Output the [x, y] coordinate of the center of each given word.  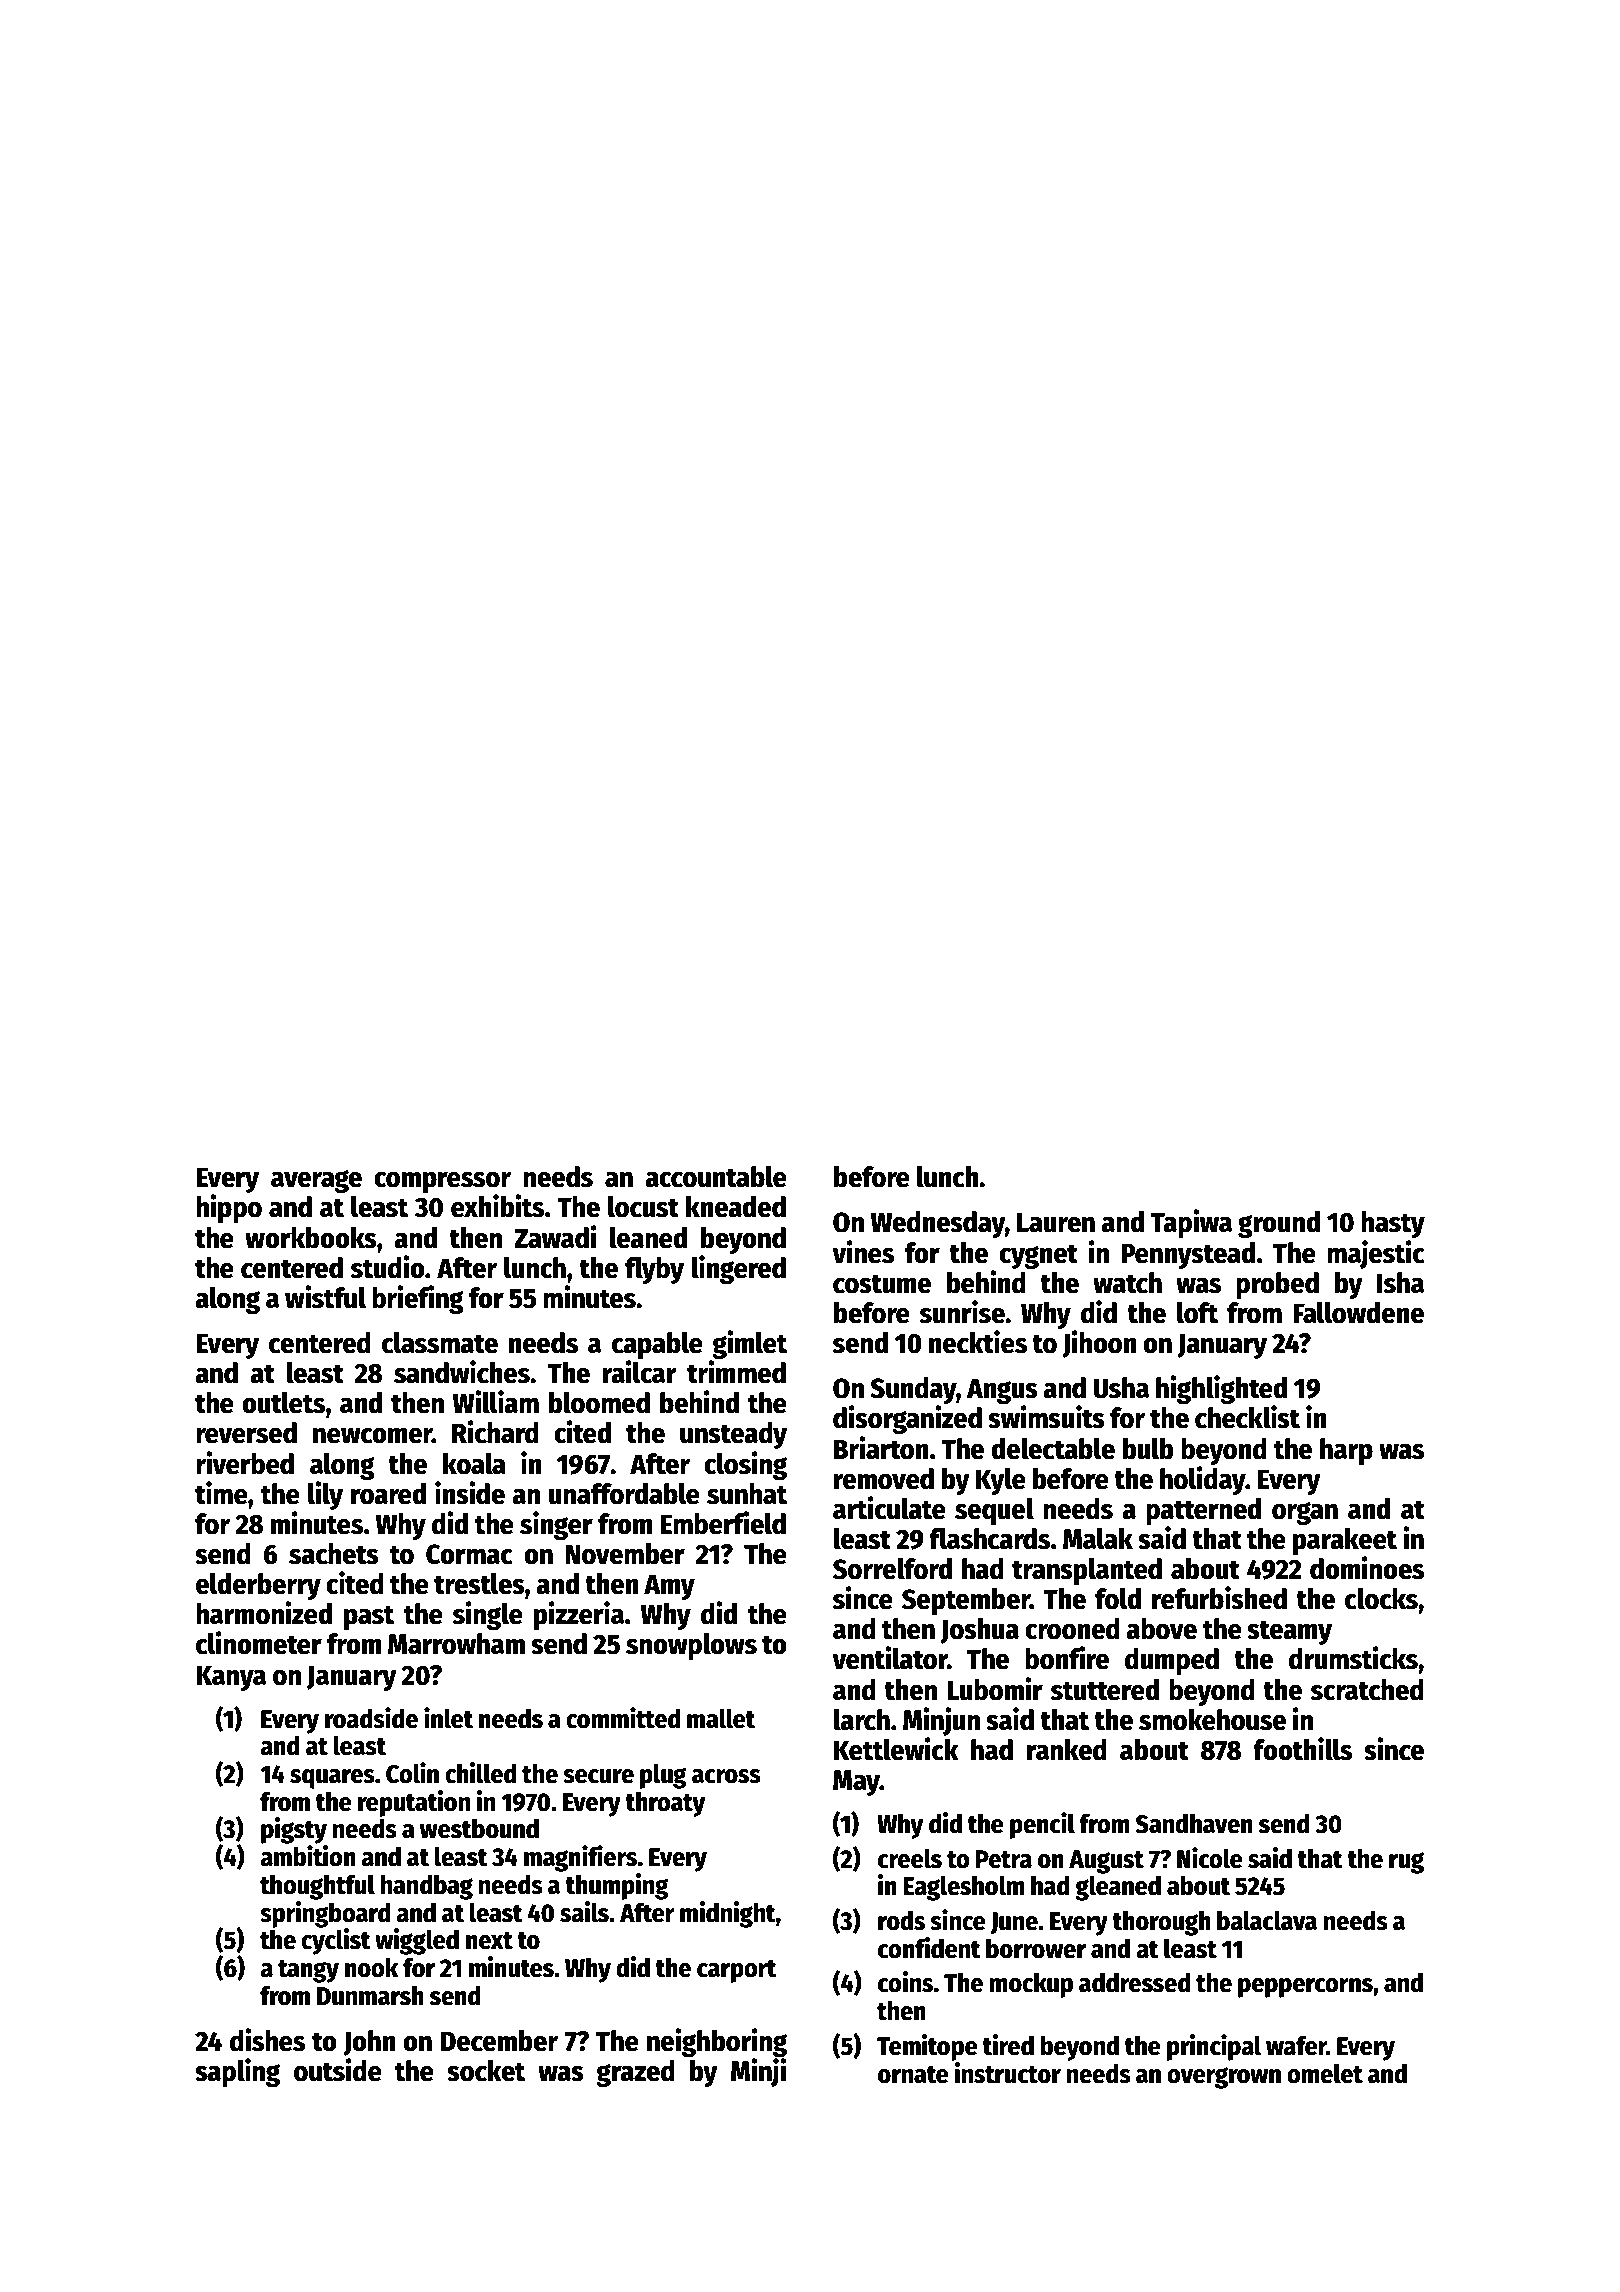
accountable [716, 1177]
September [966, 1601]
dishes [267, 2040]
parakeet [1345, 1541]
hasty [1393, 1224]
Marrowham [456, 1644]
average [316, 1181]
